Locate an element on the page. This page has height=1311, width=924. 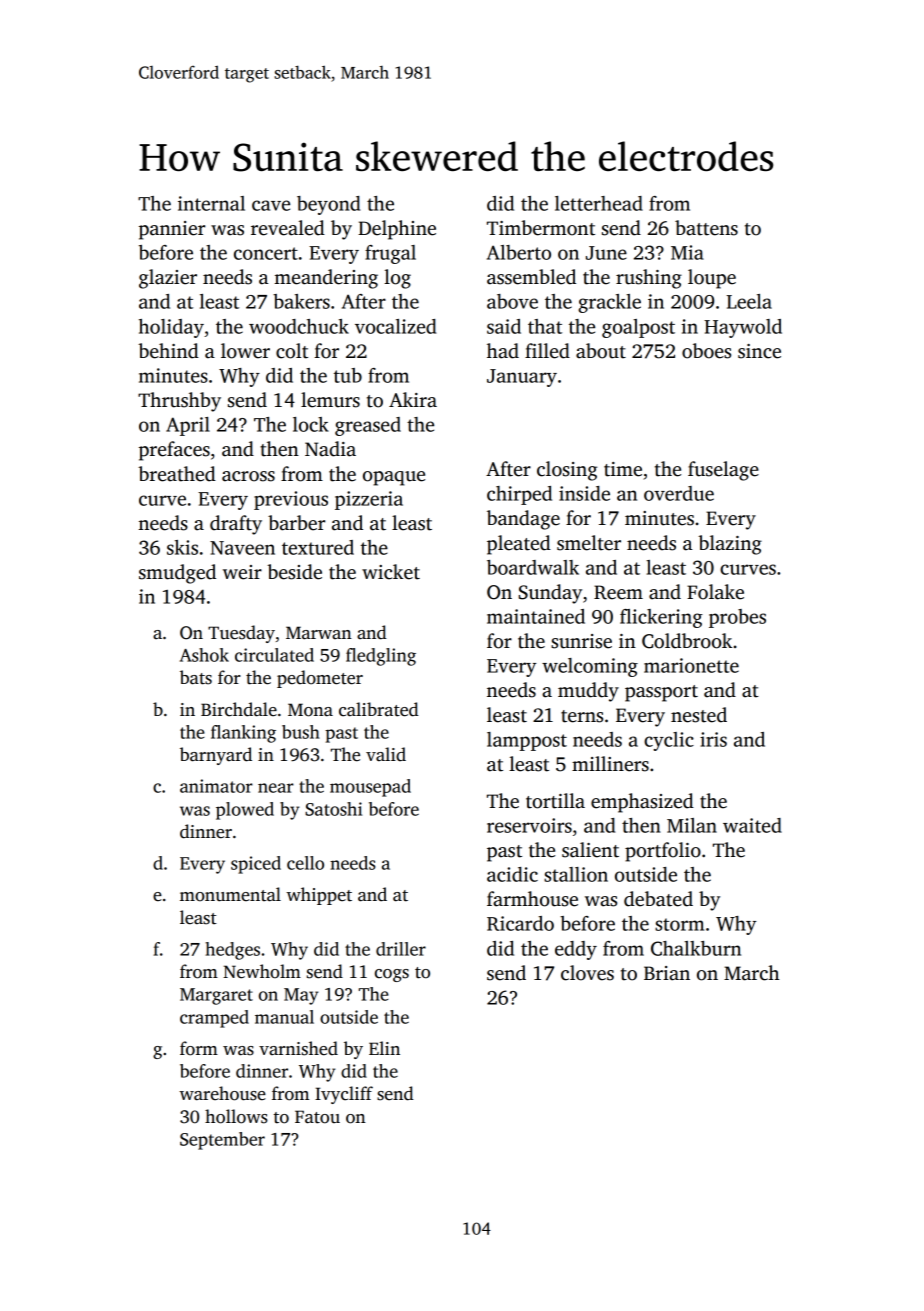
chirped is located at coordinates (519, 495).
